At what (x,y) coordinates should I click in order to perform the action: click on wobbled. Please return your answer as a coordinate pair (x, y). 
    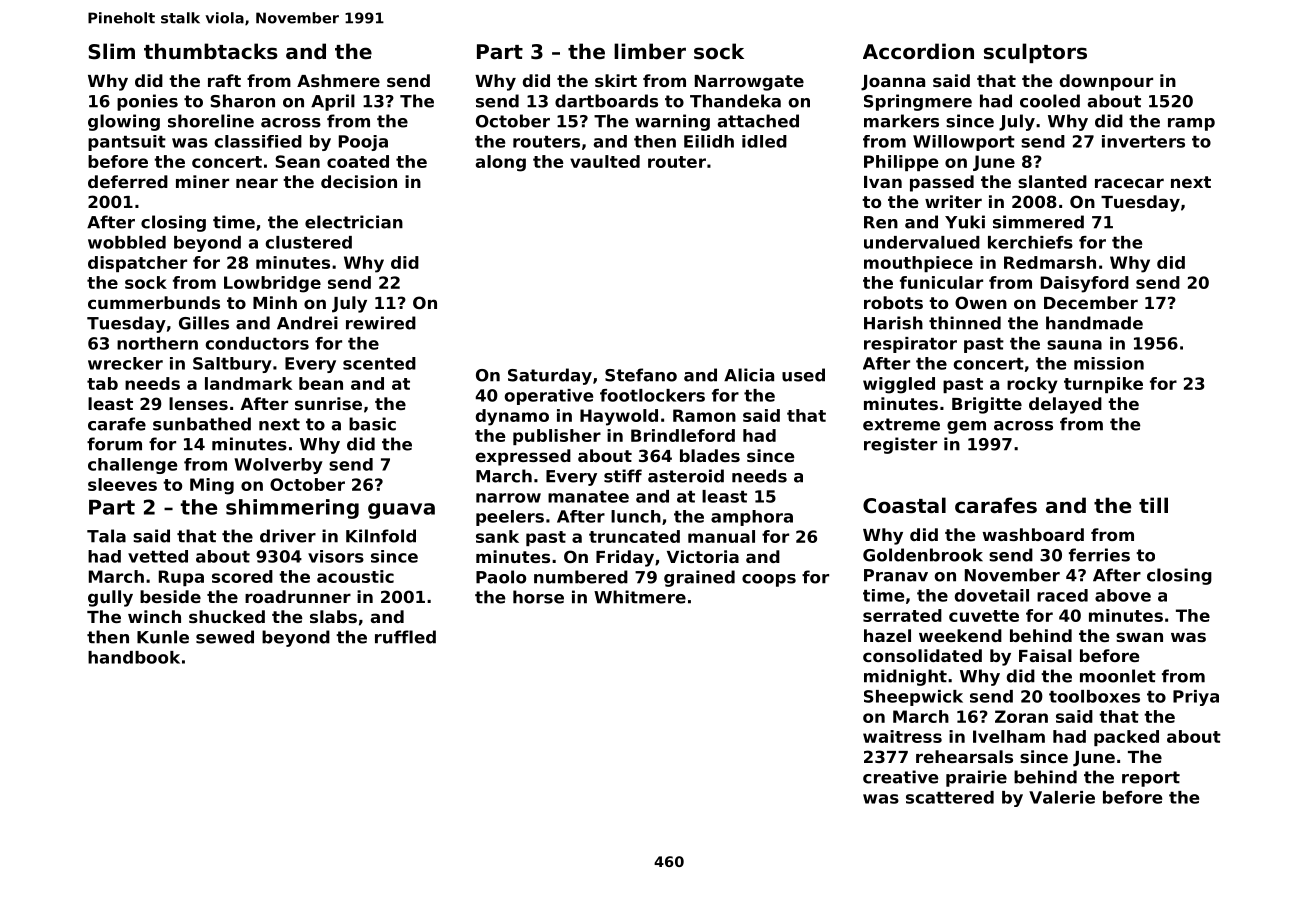
    Looking at the image, I should click on (127, 242).
